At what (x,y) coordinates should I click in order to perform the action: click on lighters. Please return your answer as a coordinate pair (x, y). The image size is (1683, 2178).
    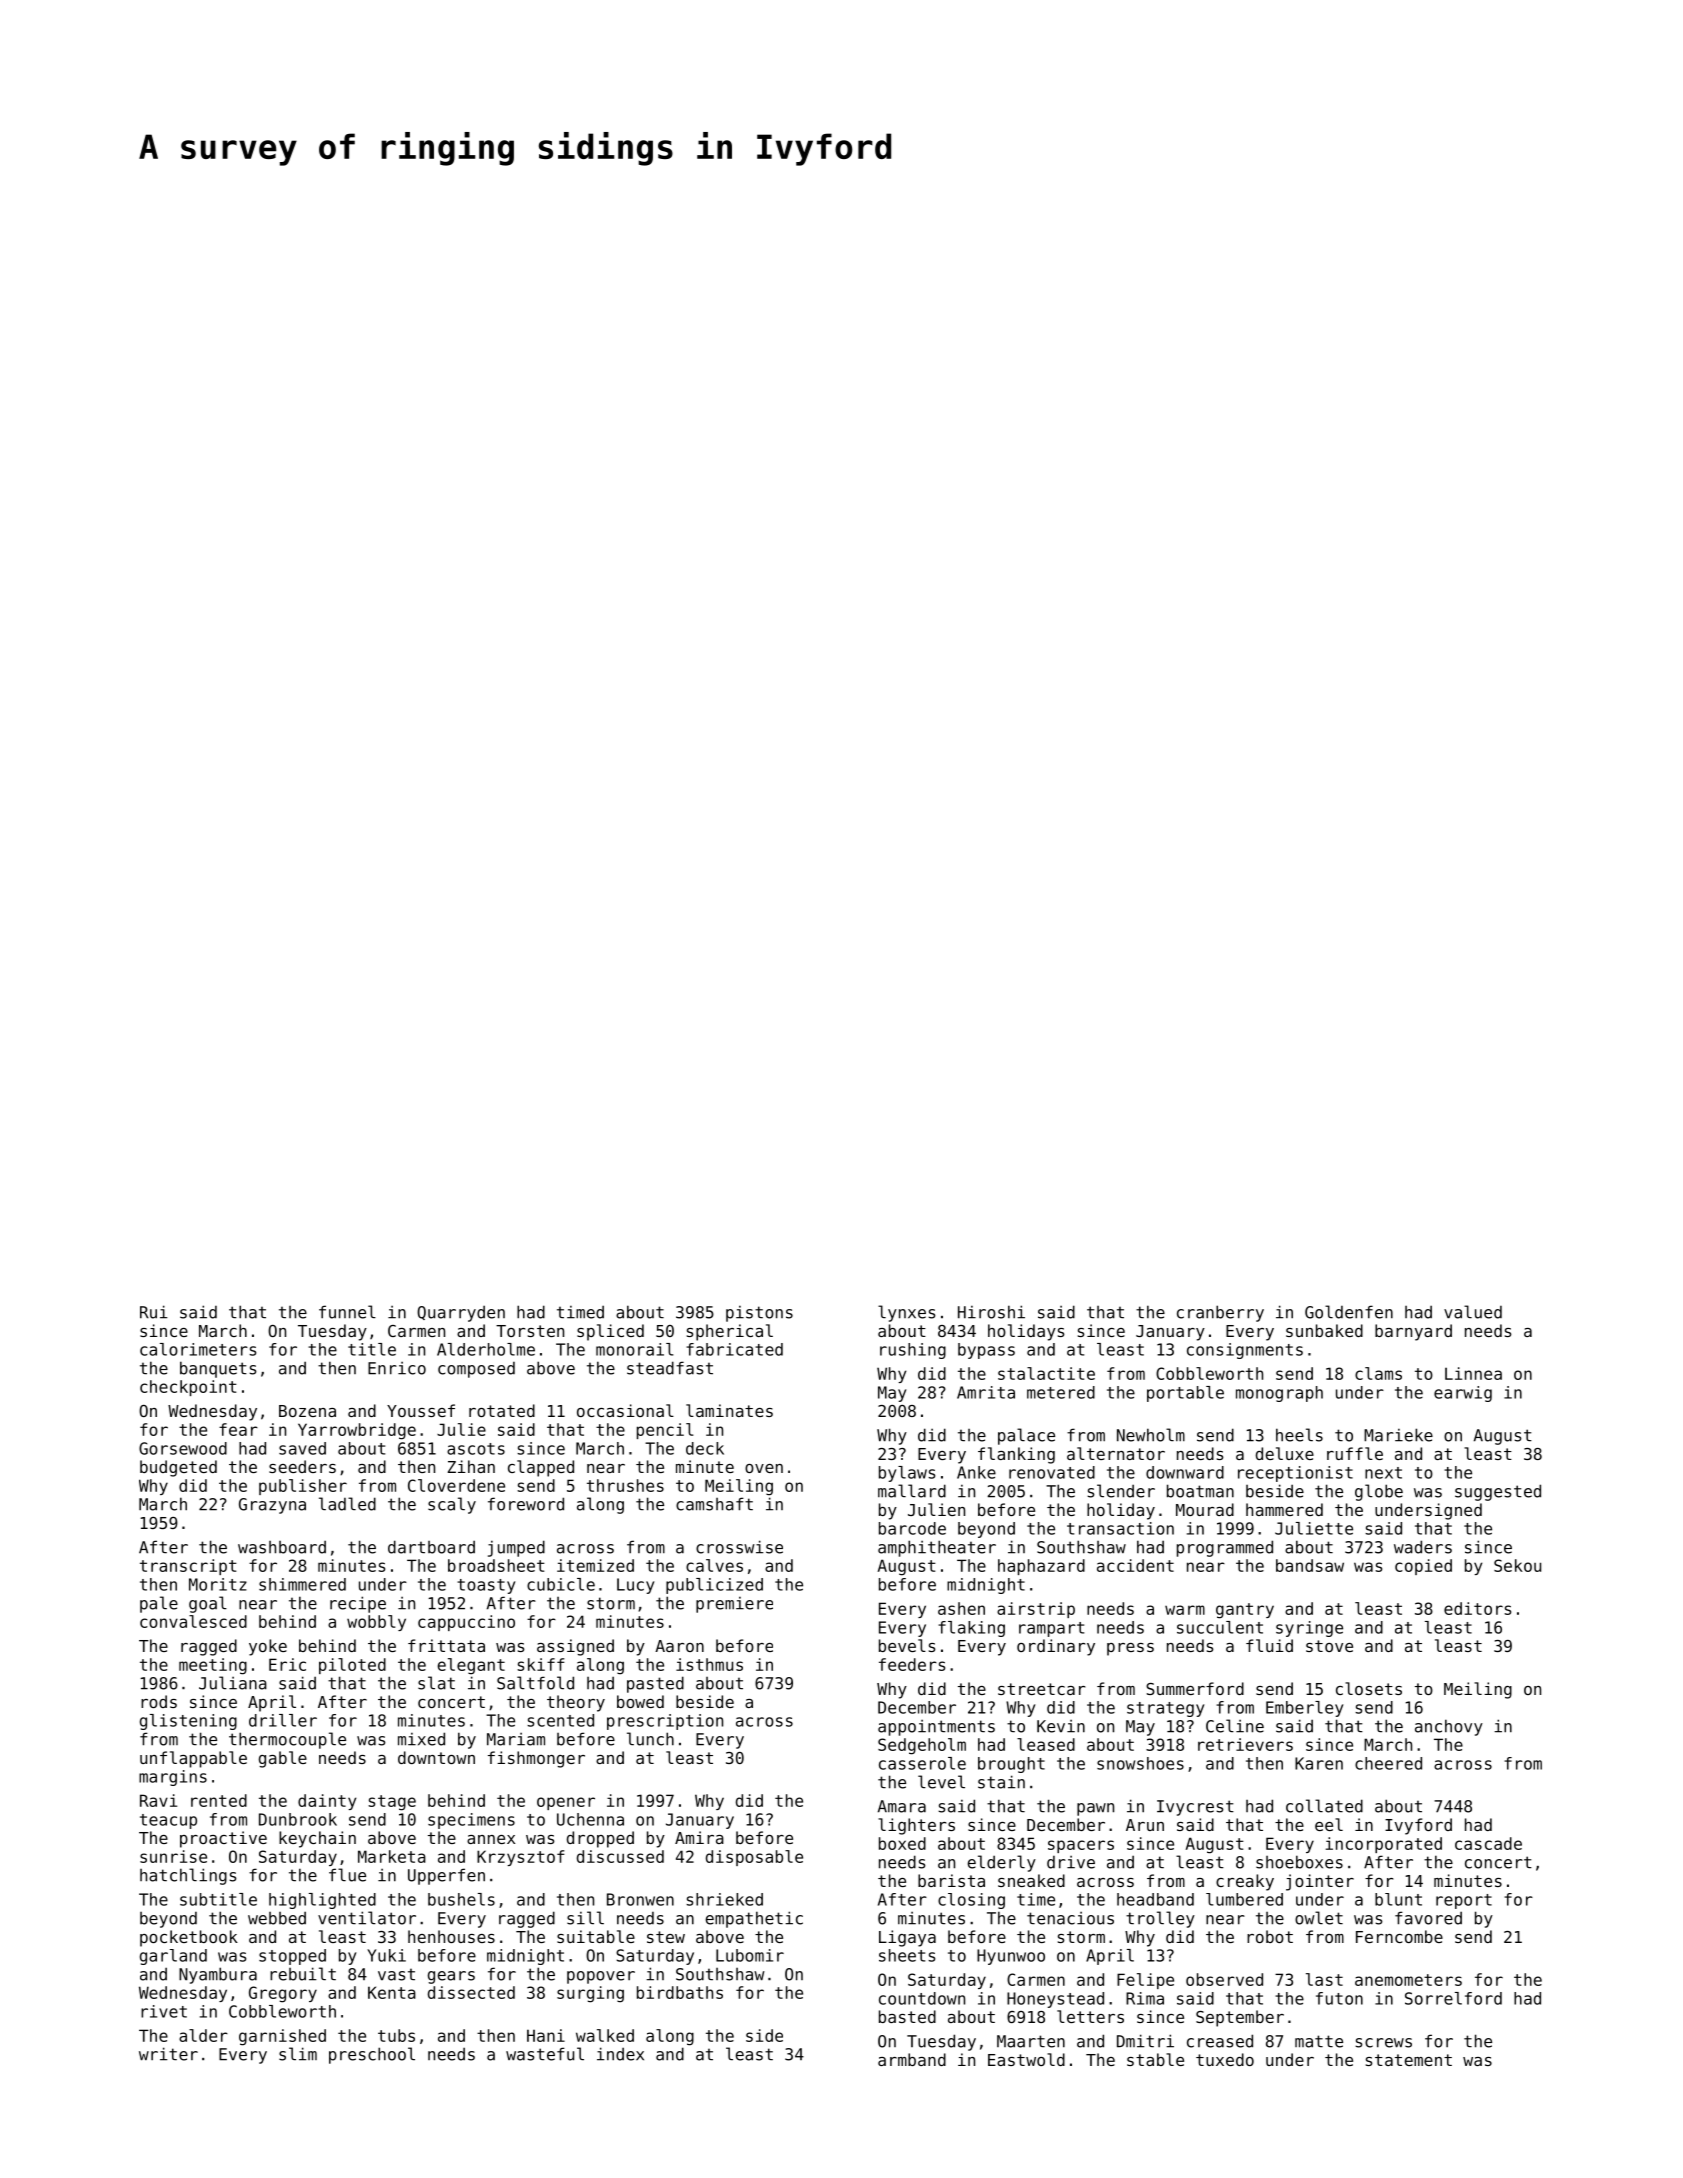
    Looking at the image, I should click on (916, 1826).
